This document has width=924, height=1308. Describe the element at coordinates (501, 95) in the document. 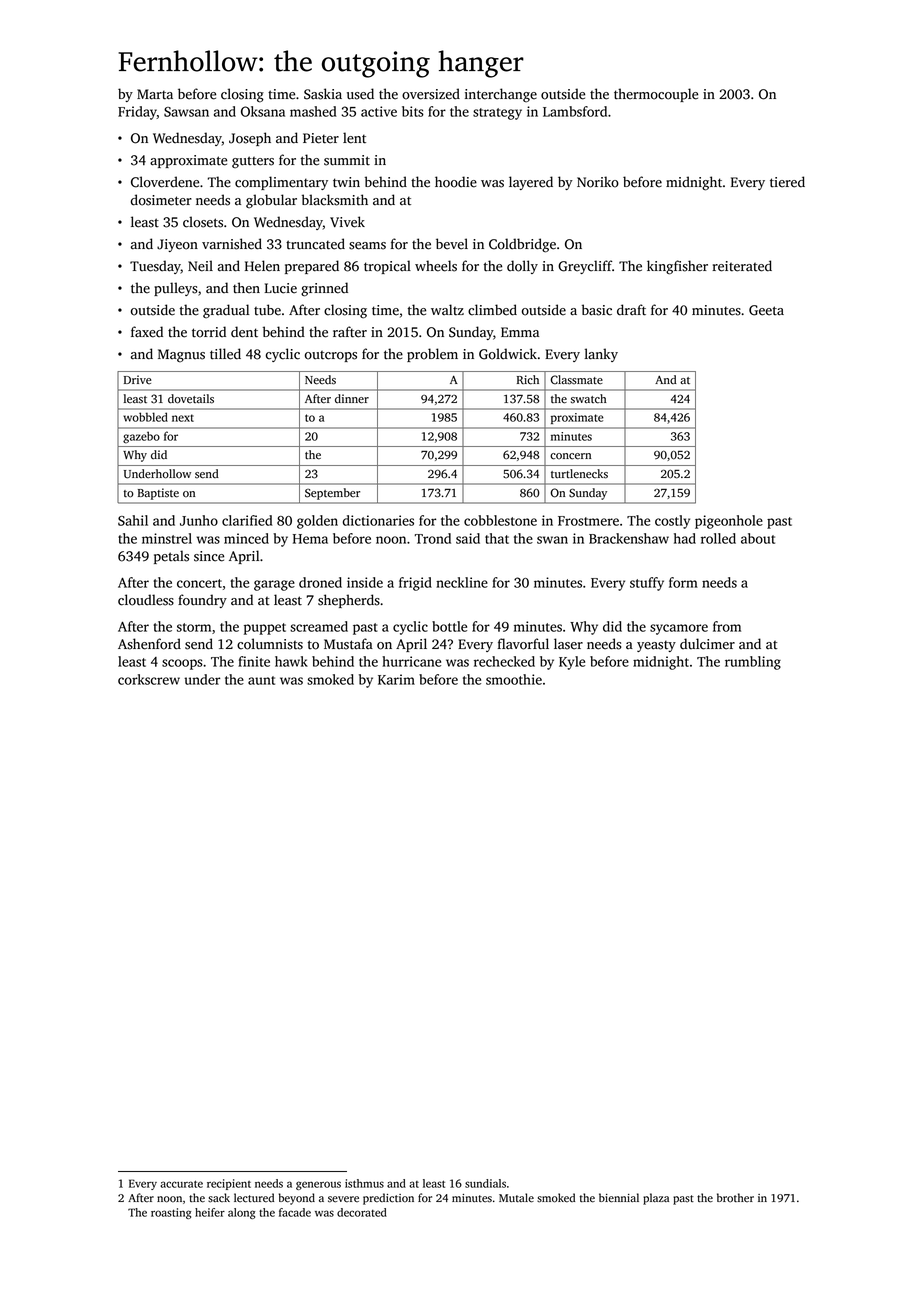

I see `interchange` at that location.
